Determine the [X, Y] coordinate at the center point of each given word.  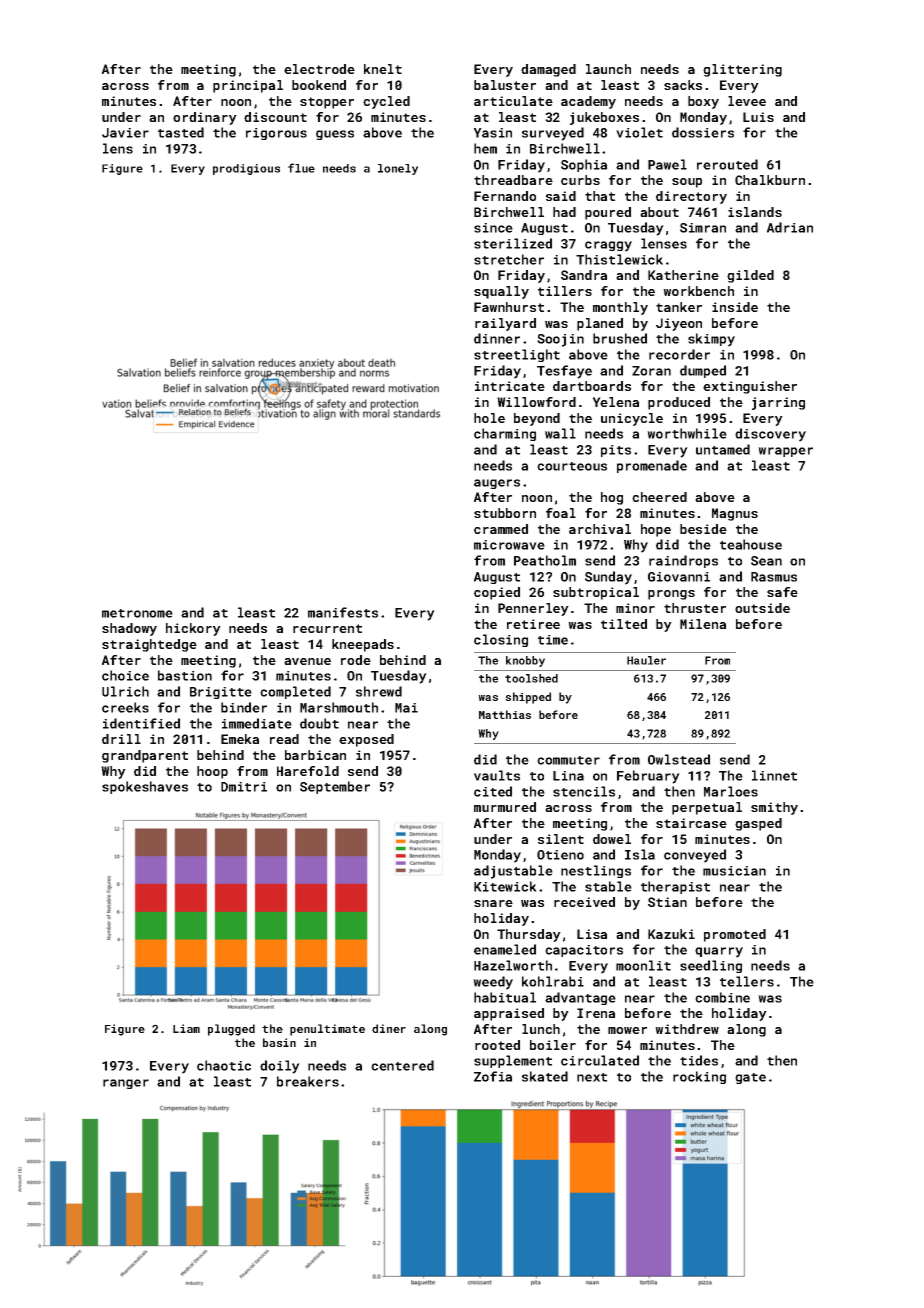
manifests [343, 612]
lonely [398, 169]
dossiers [703, 132]
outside [762, 608]
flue [301, 168]
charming [505, 434]
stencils [584, 791]
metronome [137, 613]
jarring [778, 403]
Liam [186, 1028]
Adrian [790, 227]
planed [600, 324]
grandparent [145, 756]
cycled [386, 102]
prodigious [246, 169]
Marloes [731, 791]
